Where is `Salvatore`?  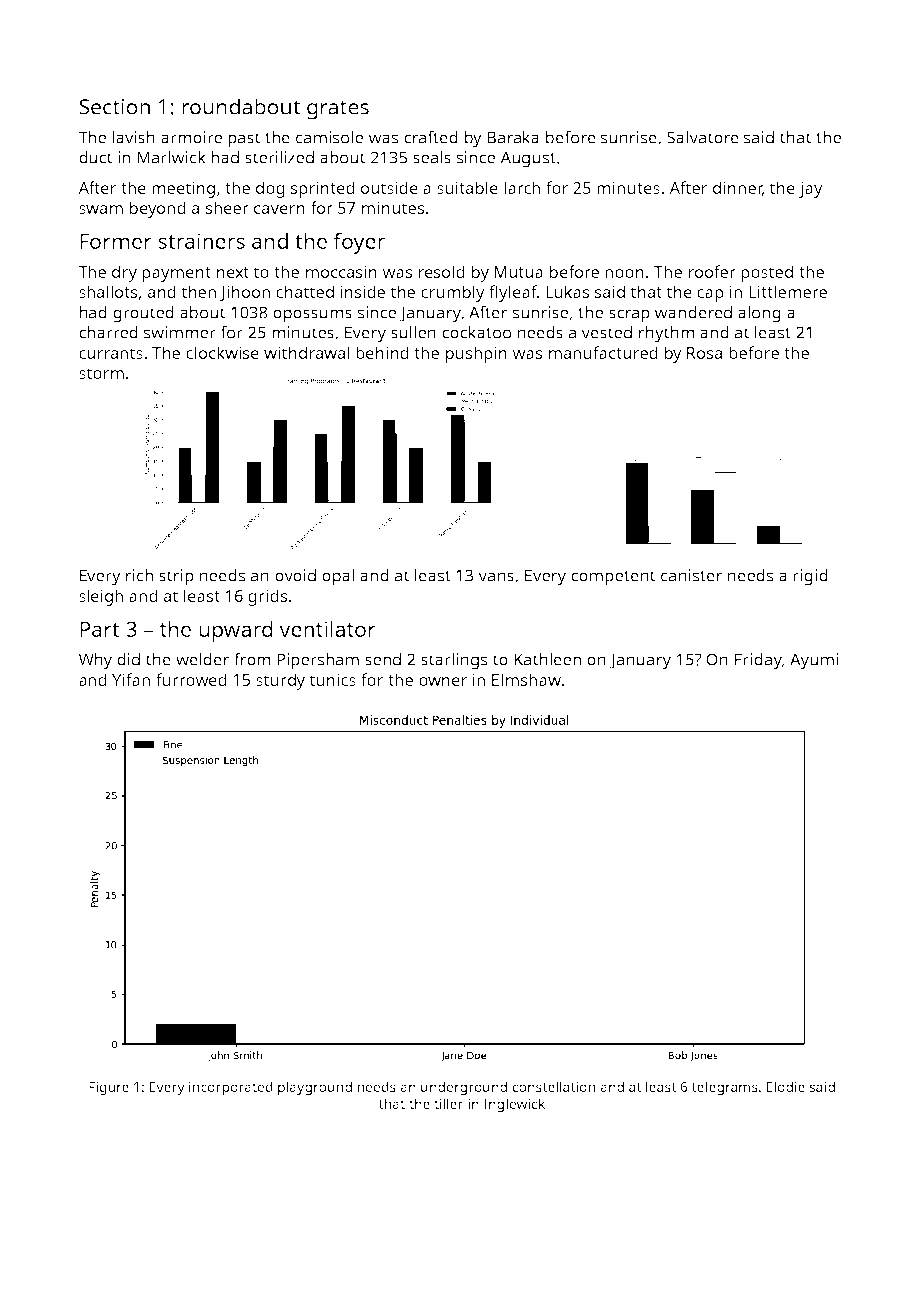 Salvatore is located at coordinates (703, 137).
